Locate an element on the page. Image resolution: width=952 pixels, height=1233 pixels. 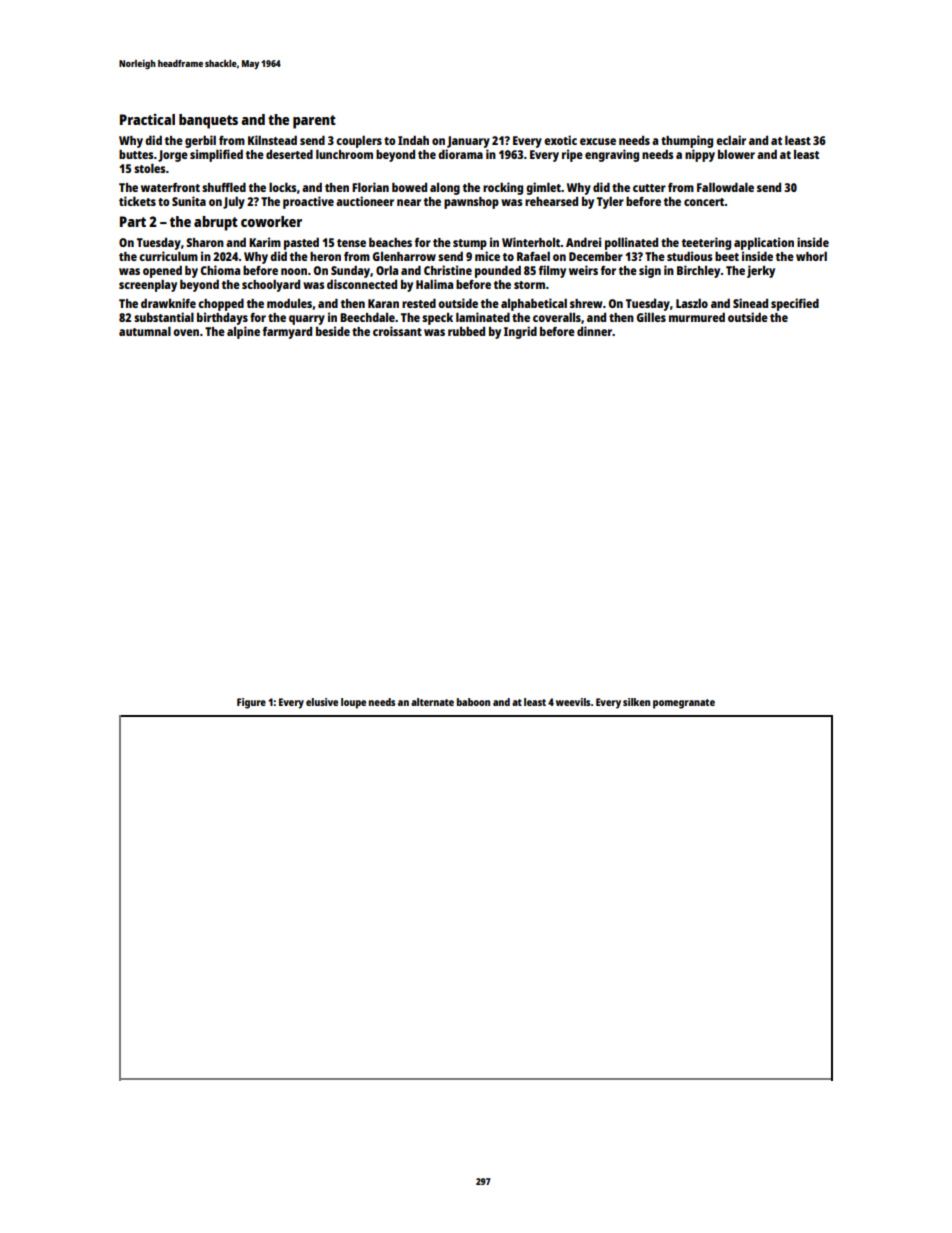
tickets is located at coordinates (137, 201).
